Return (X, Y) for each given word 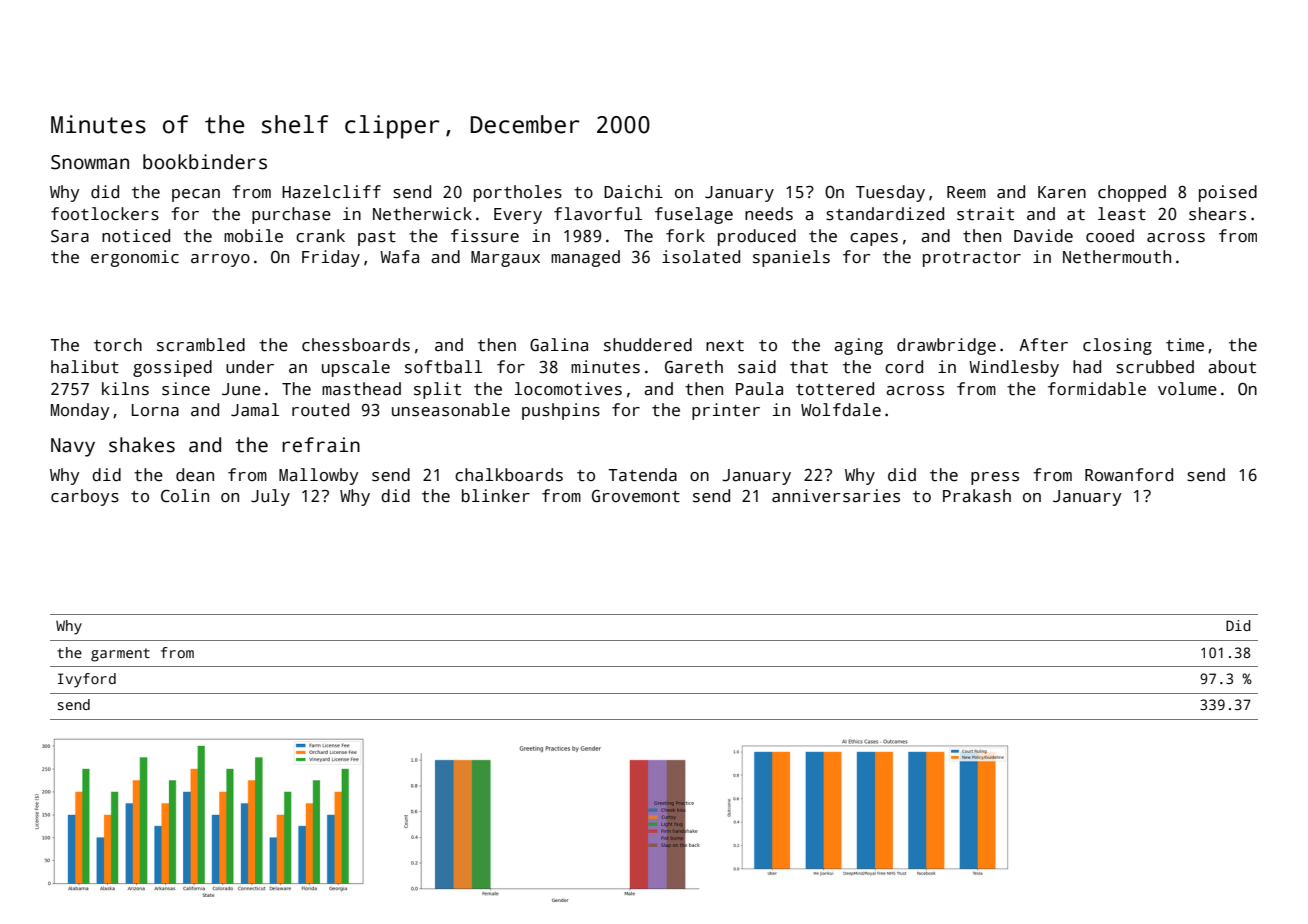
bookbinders (205, 162)
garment (120, 655)
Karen (1062, 192)
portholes (518, 193)
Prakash (977, 496)
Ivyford (87, 680)
